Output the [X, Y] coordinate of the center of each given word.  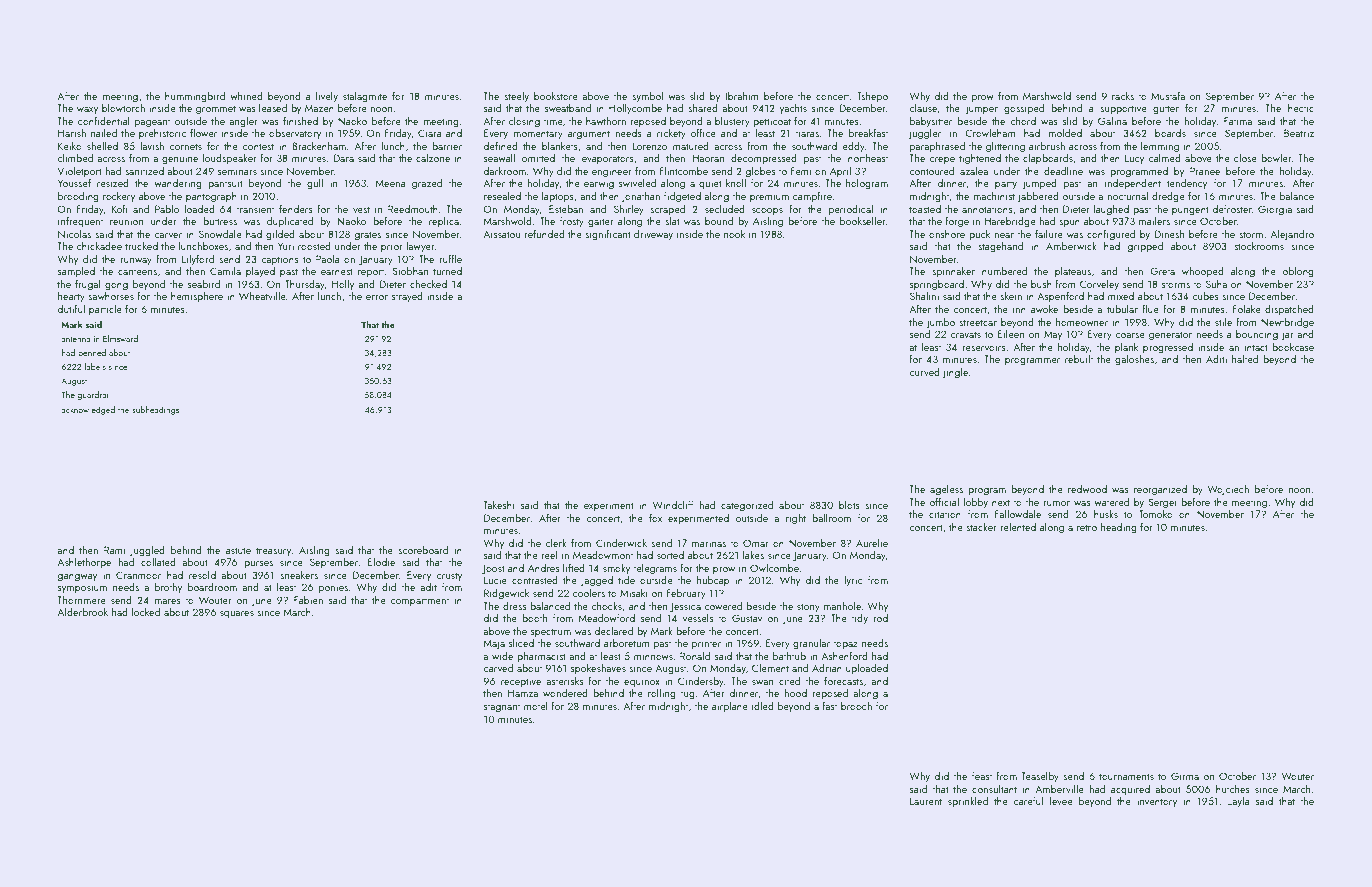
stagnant [502, 708]
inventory [1157, 802]
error [377, 297]
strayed [407, 297]
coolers [589, 593]
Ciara [430, 133]
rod [880, 618]
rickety [671, 134]
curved [924, 372]
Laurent [926, 801]
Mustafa [1168, 95]
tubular [1122, 309]
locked [146, 612]
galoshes [1134, 360]
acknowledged [88, 410]
